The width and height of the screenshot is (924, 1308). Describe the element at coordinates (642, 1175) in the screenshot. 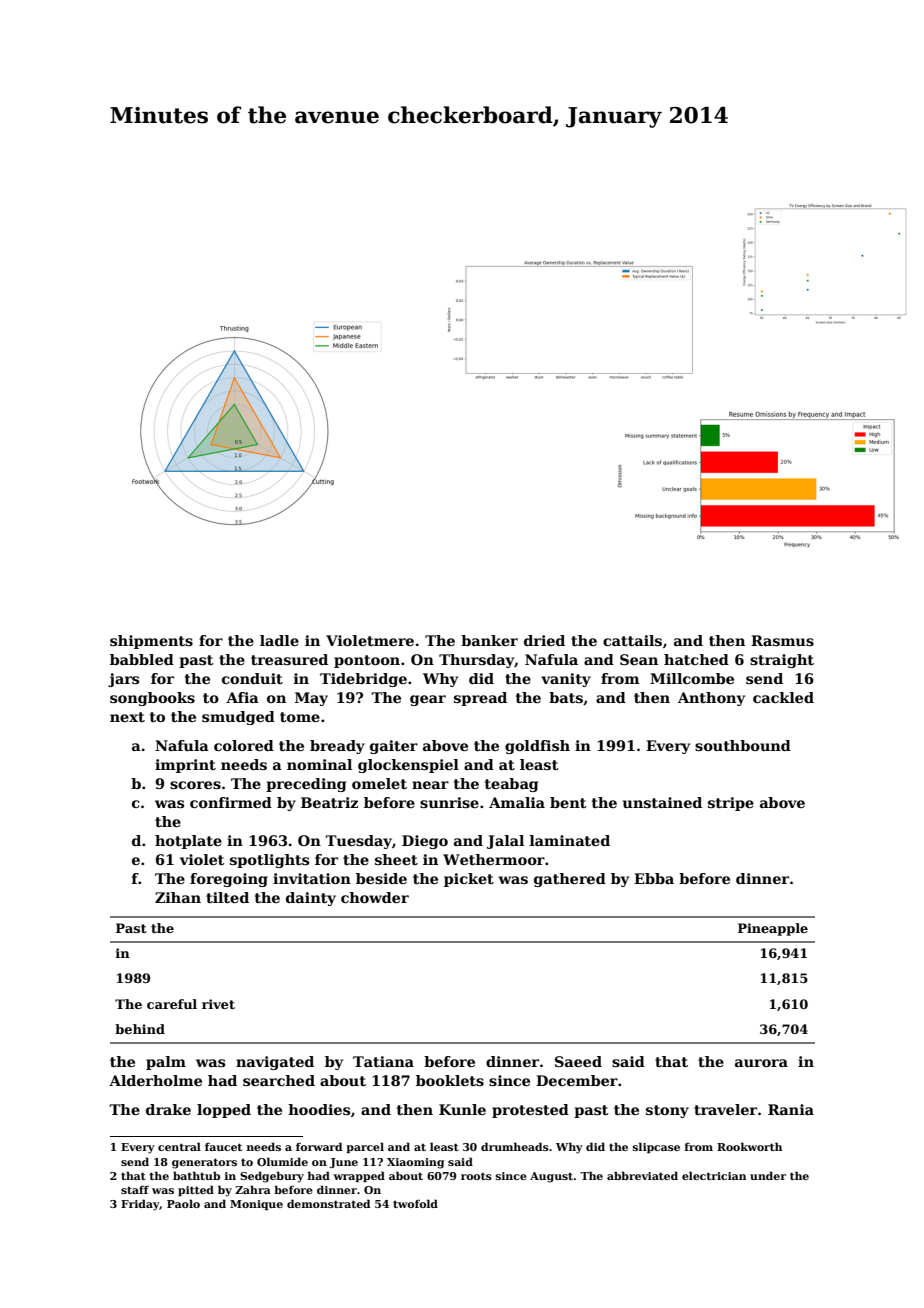

I see `abbreviated` at that location.
